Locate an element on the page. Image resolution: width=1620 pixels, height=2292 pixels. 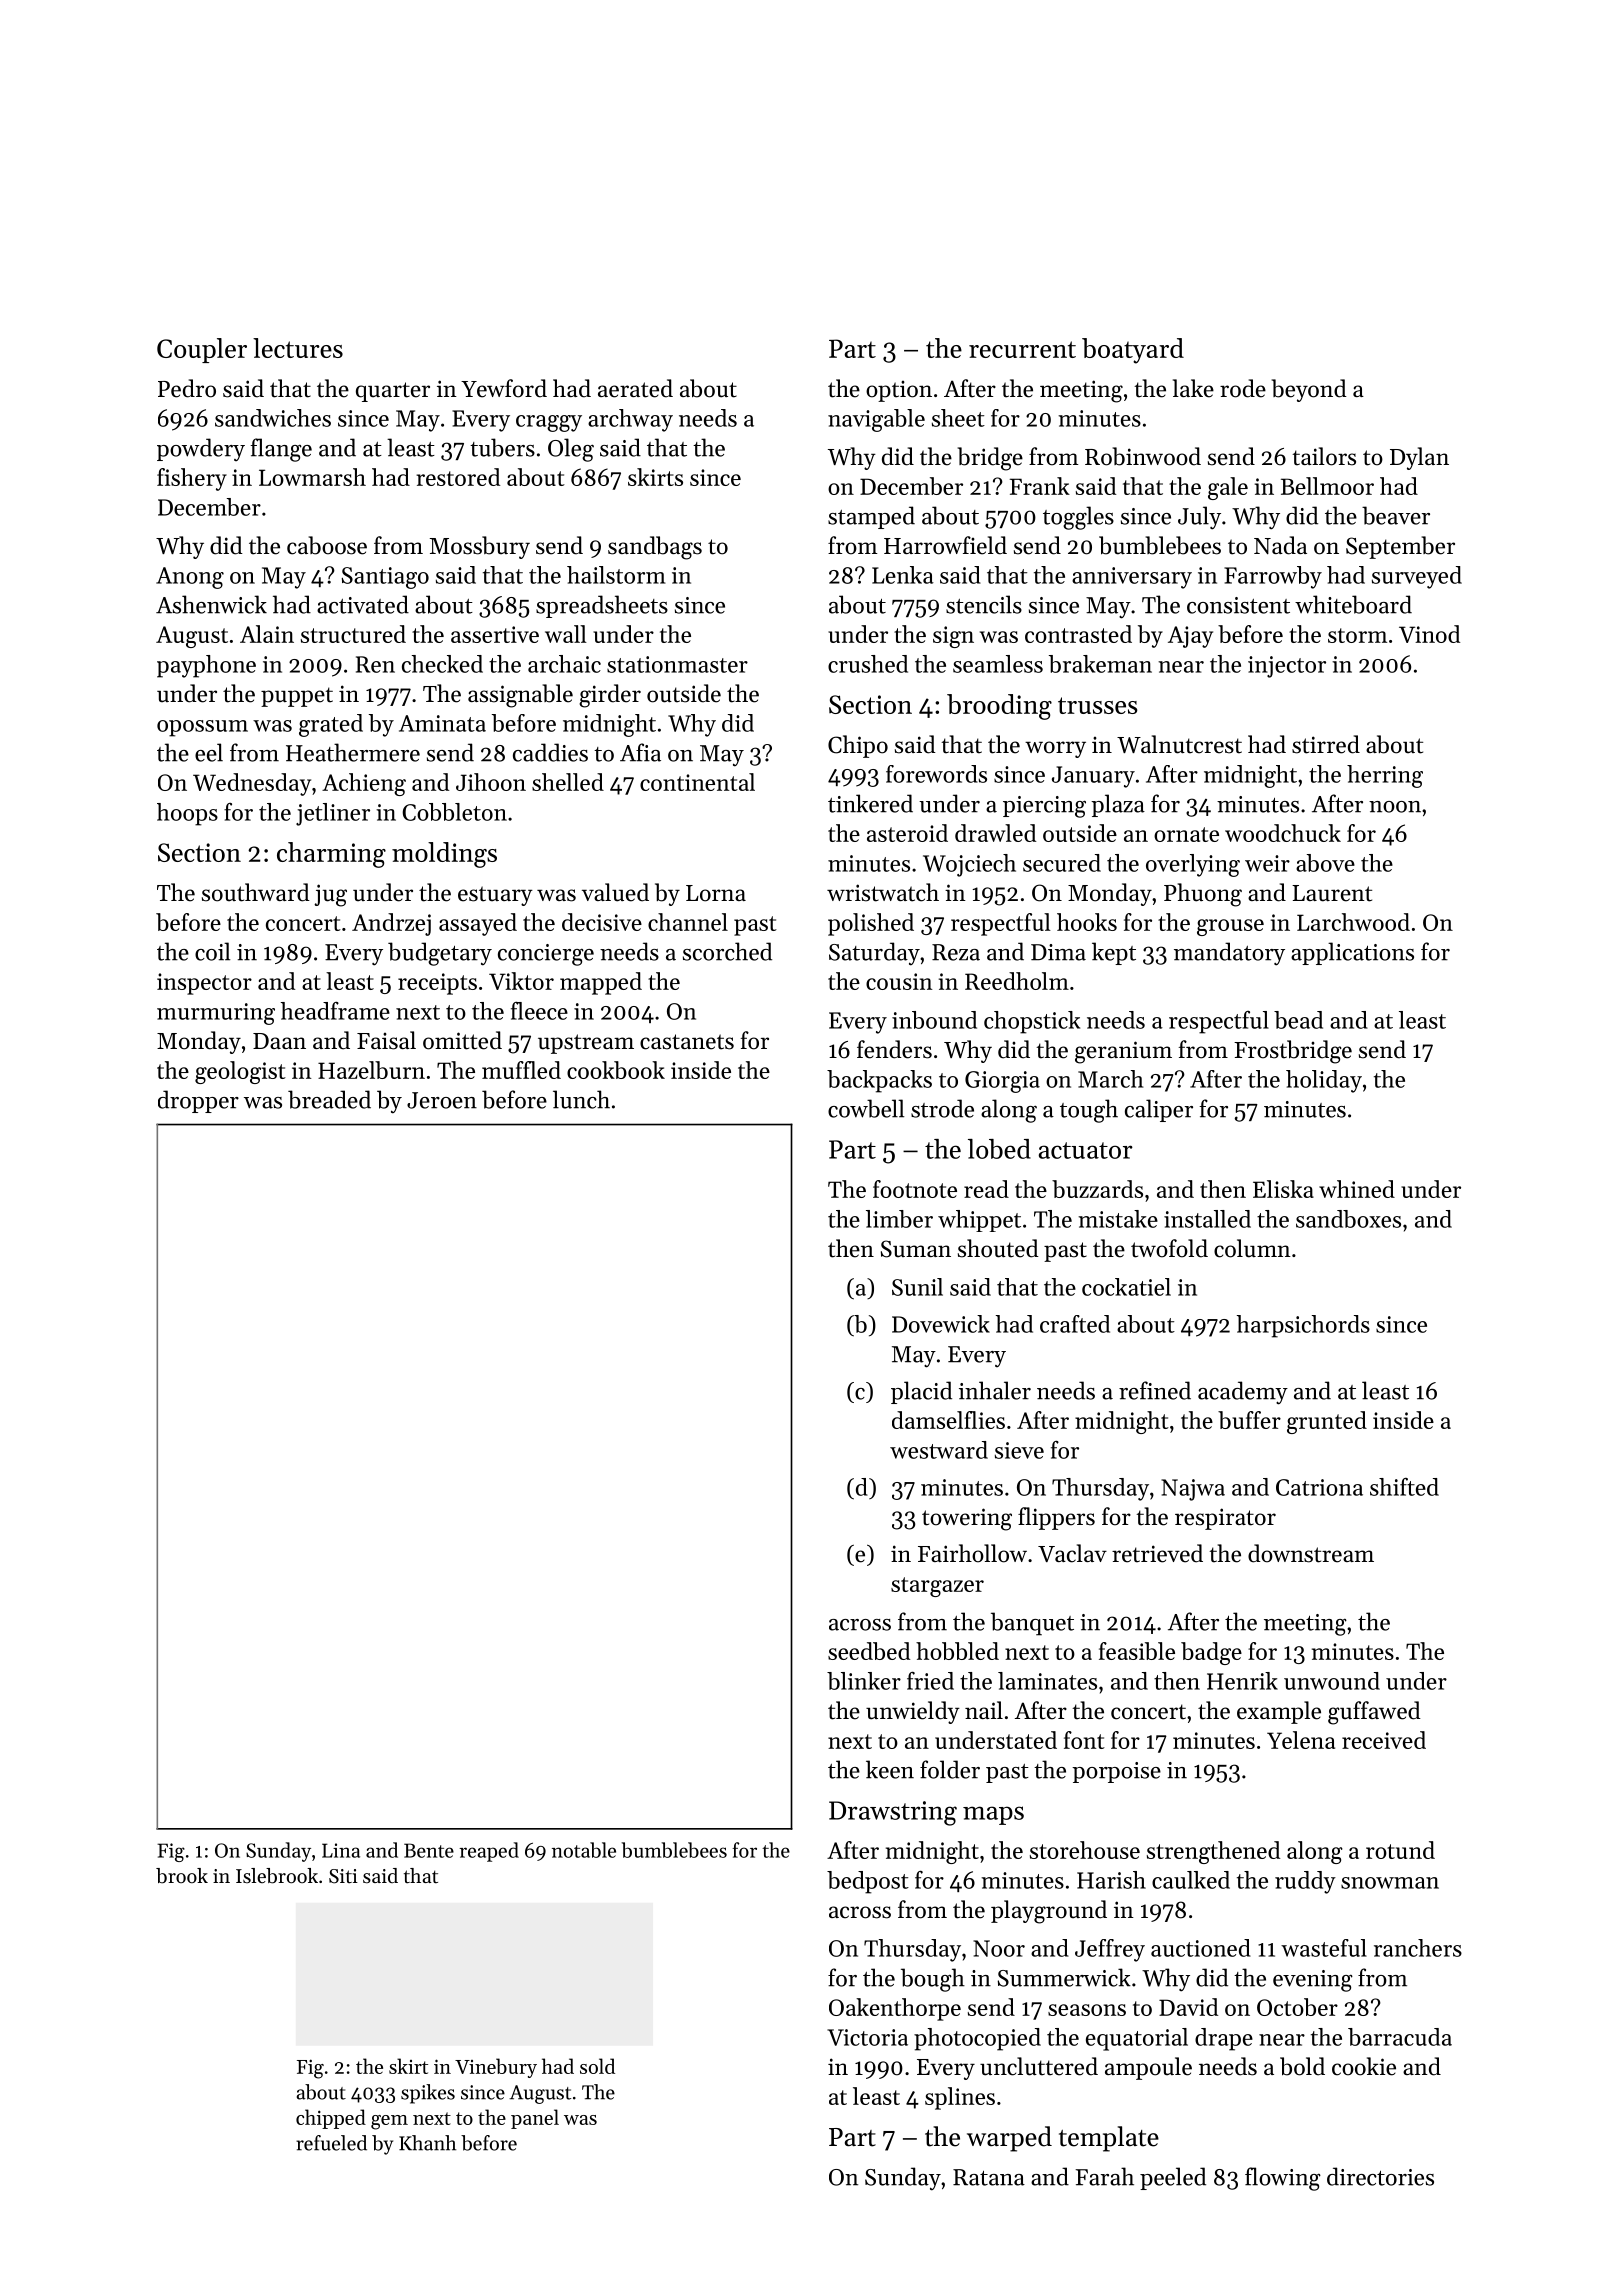
navigable is located at coordinates (876, 420).
